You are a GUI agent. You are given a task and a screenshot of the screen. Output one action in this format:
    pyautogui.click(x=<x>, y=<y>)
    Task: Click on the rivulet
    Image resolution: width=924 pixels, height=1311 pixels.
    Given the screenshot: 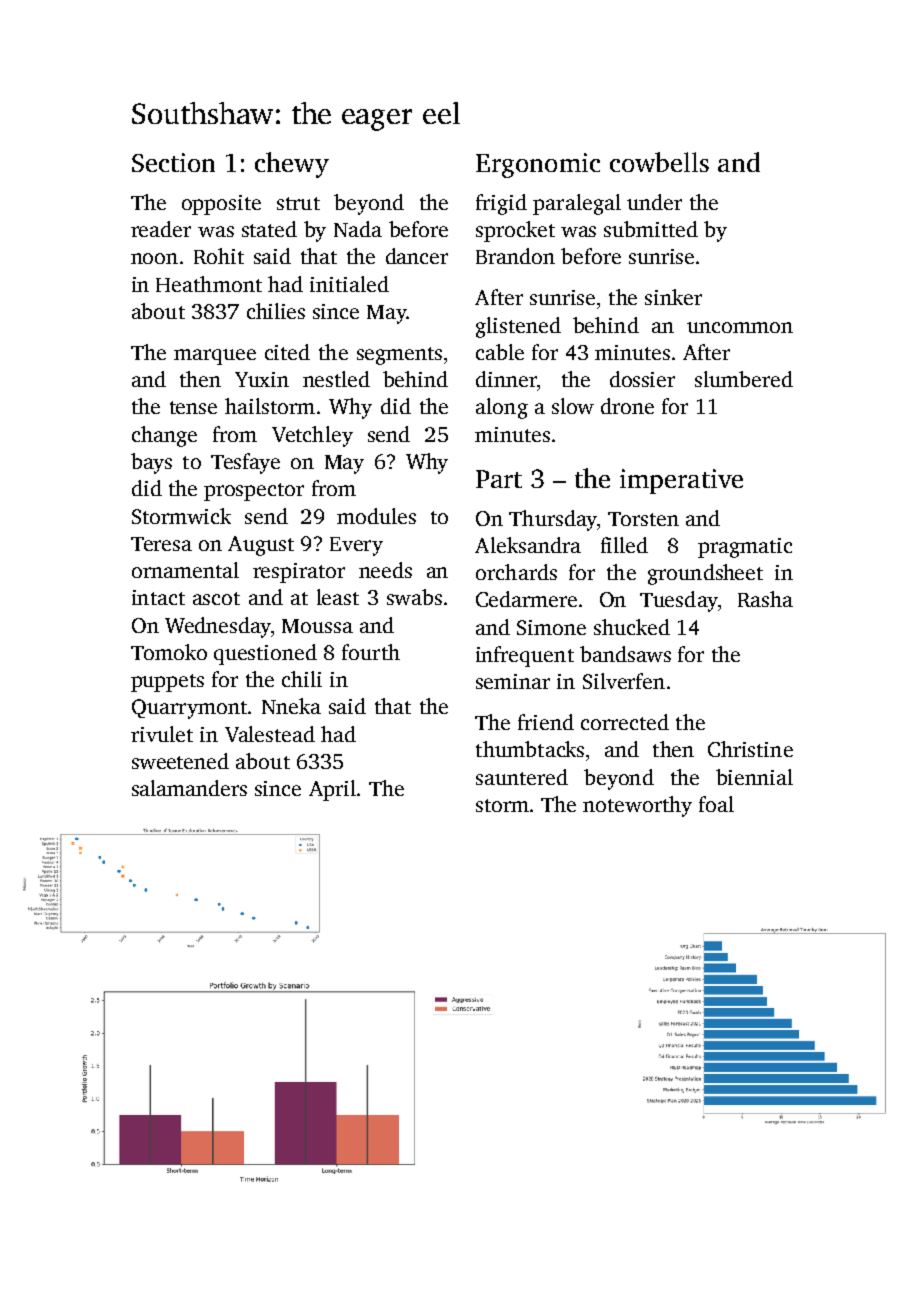 What is the action you would take?
    pyautogui.click(x=162, y=734)
